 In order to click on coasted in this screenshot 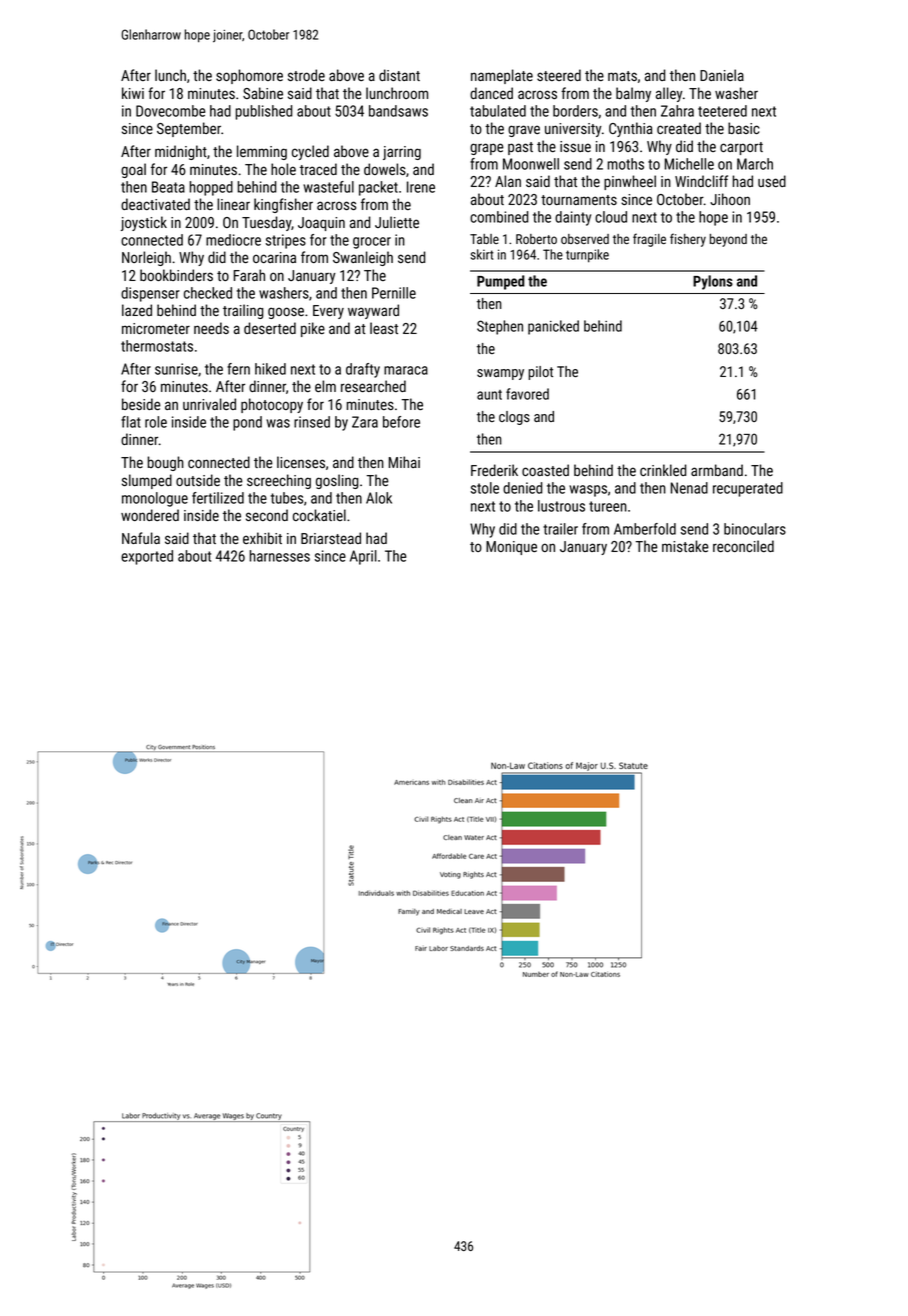, I will do `click(545, 470)`.
